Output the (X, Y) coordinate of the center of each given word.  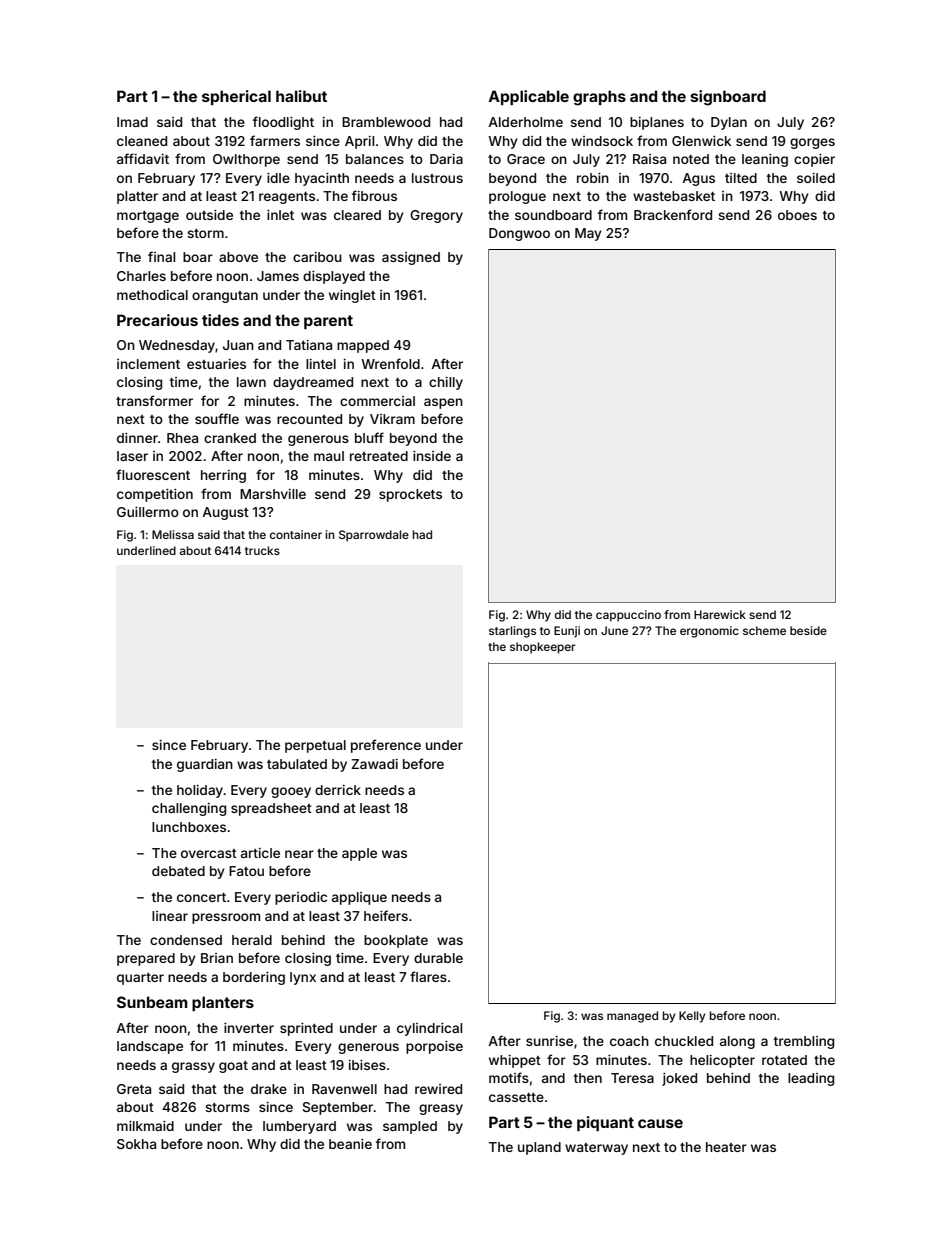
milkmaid (145, 1126)
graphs (599, 98)
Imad (132, 122)
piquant (605, 1123)
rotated (784, 1060)
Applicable (529, 97)
